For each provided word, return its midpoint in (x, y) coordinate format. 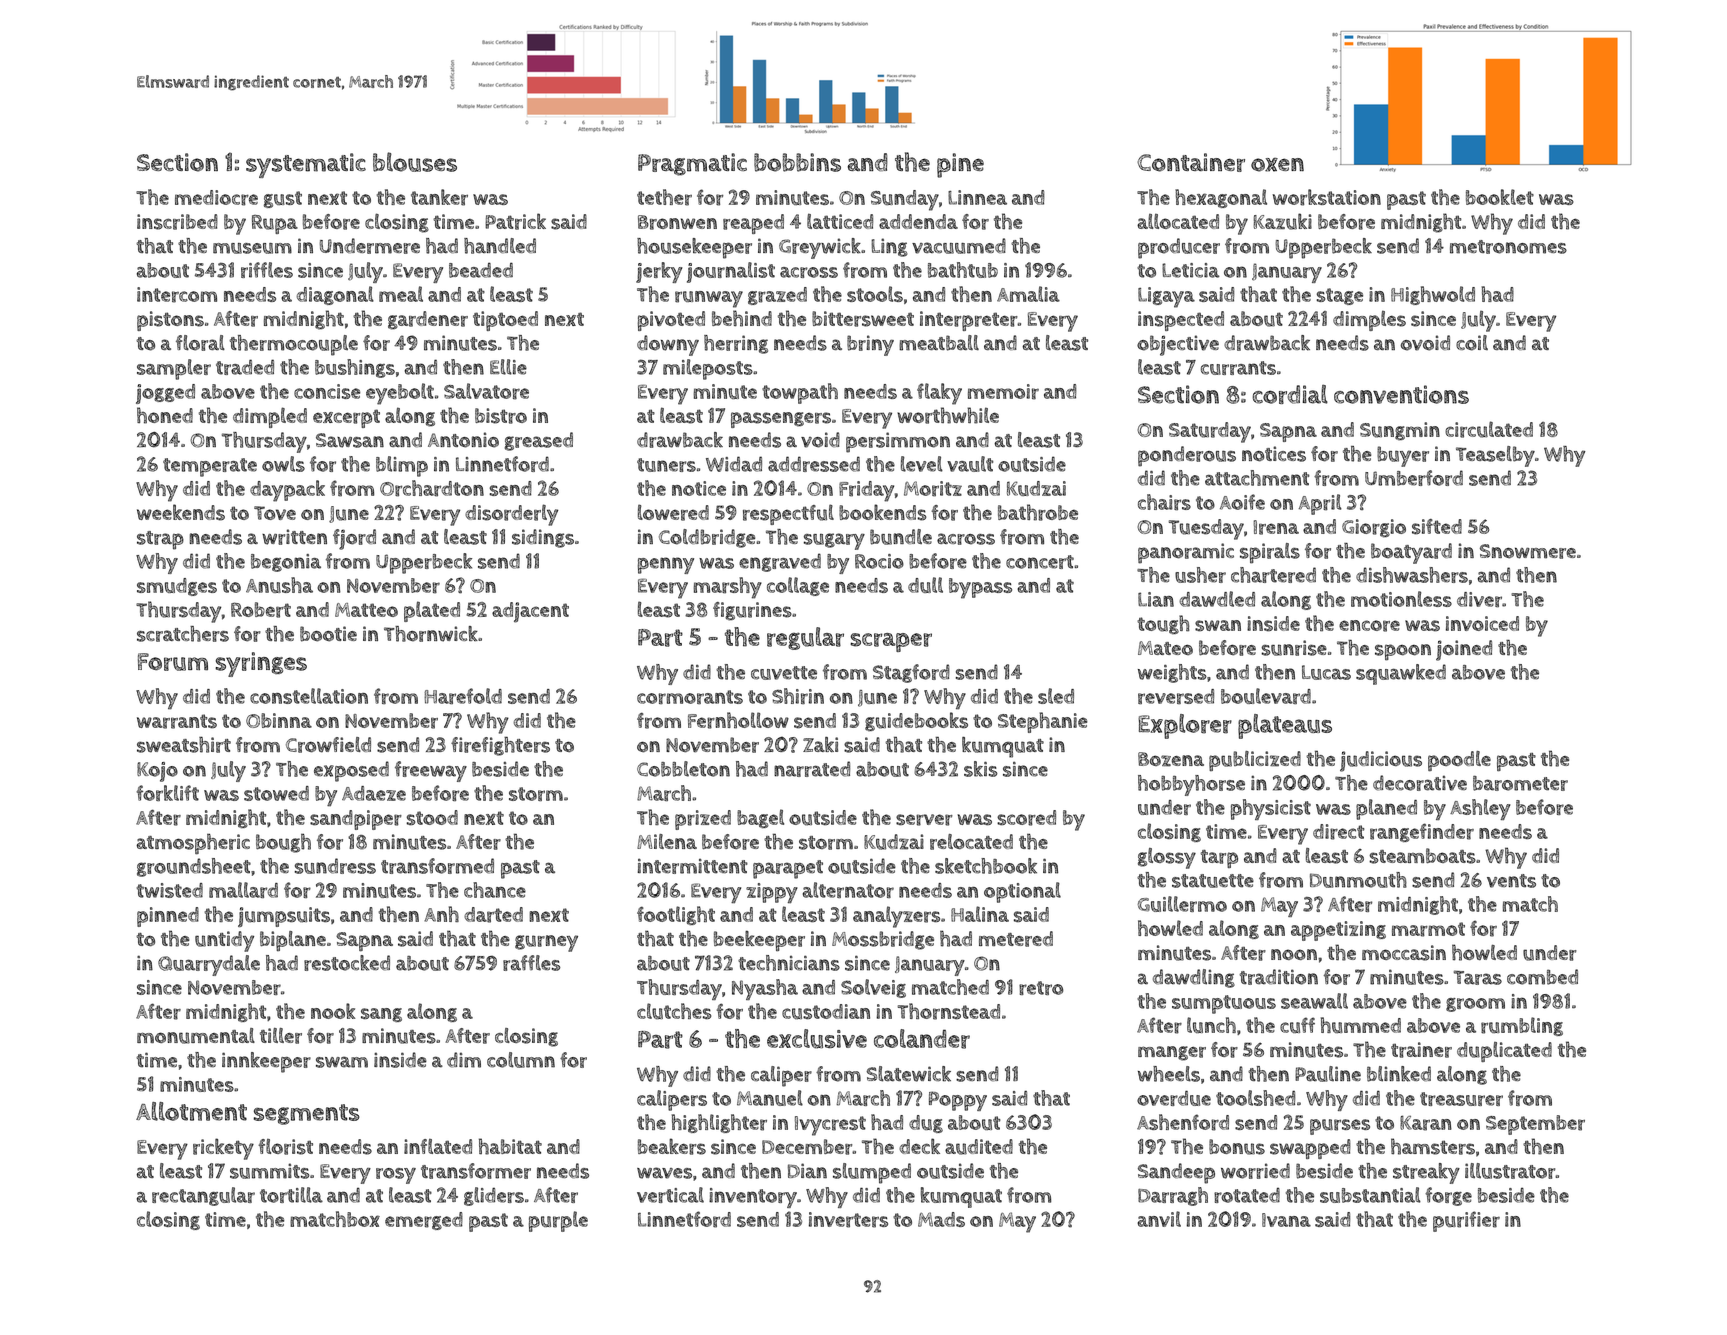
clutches (674, 1011)
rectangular (203, 1196)
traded (245, 367)
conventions (1401, 394)
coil (1472, 343)
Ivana (1286, 1220)
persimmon (898, 442)
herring (736, 344)
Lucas (1326, 672)
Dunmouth (1358, 880)
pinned (168, 917)
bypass (980, 588)
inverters (848, 1220)
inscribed (177, 222)
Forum (173, 662)
